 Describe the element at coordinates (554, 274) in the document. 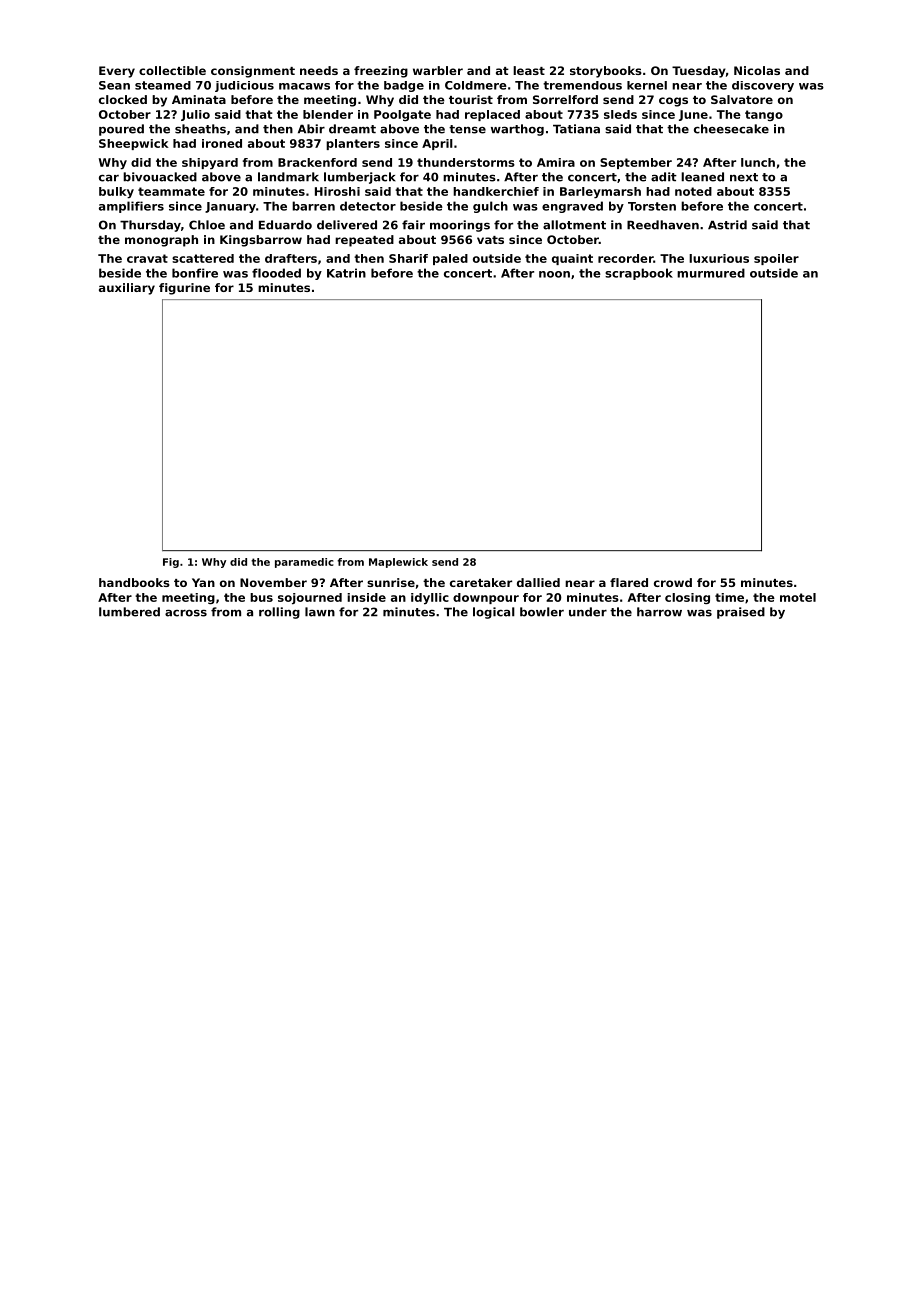

I see `noon` at that location.
